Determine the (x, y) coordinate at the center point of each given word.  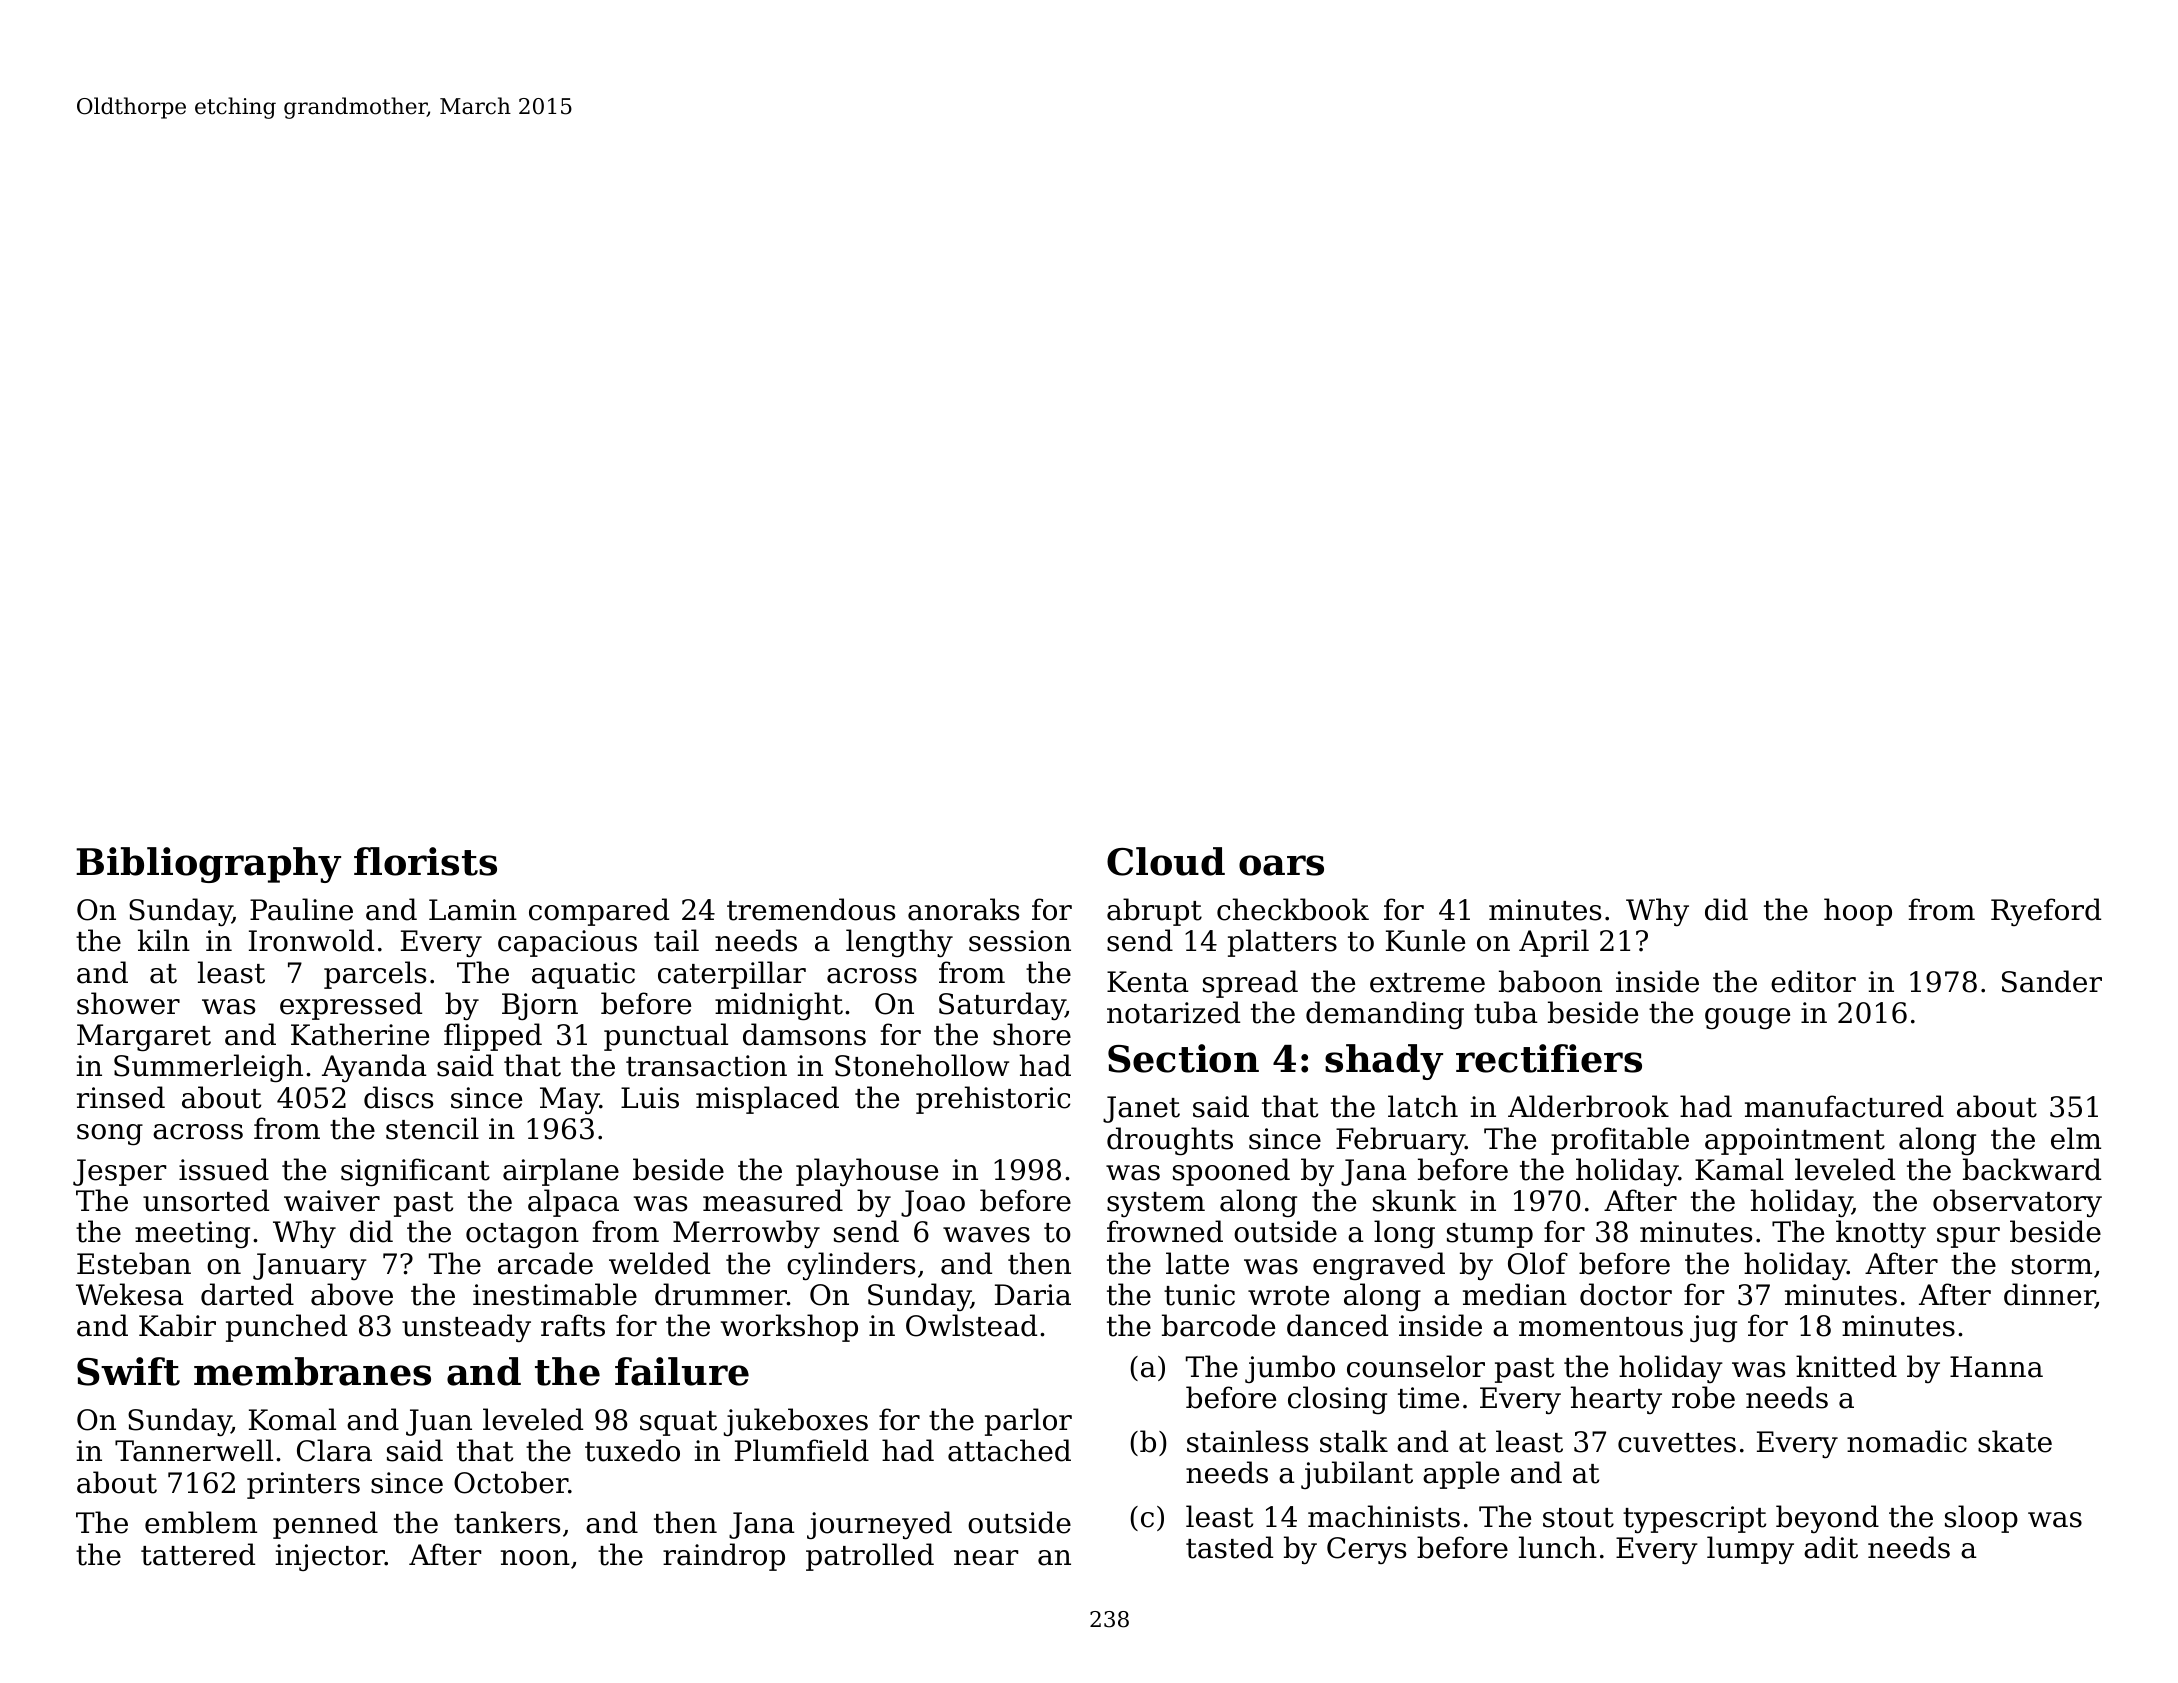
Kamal (1739, 1169)
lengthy (899, 943)
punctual (666, 1037)
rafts (573, 1325)
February (1400, 1141)
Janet (1141, 1109)
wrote (1288, 1296)
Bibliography (208, 865)
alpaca (573, 1203)
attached (1009, 1450)
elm (2076, 1138)
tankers (507, 1522)
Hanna (1996, 1367)
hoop (1858, 912)
